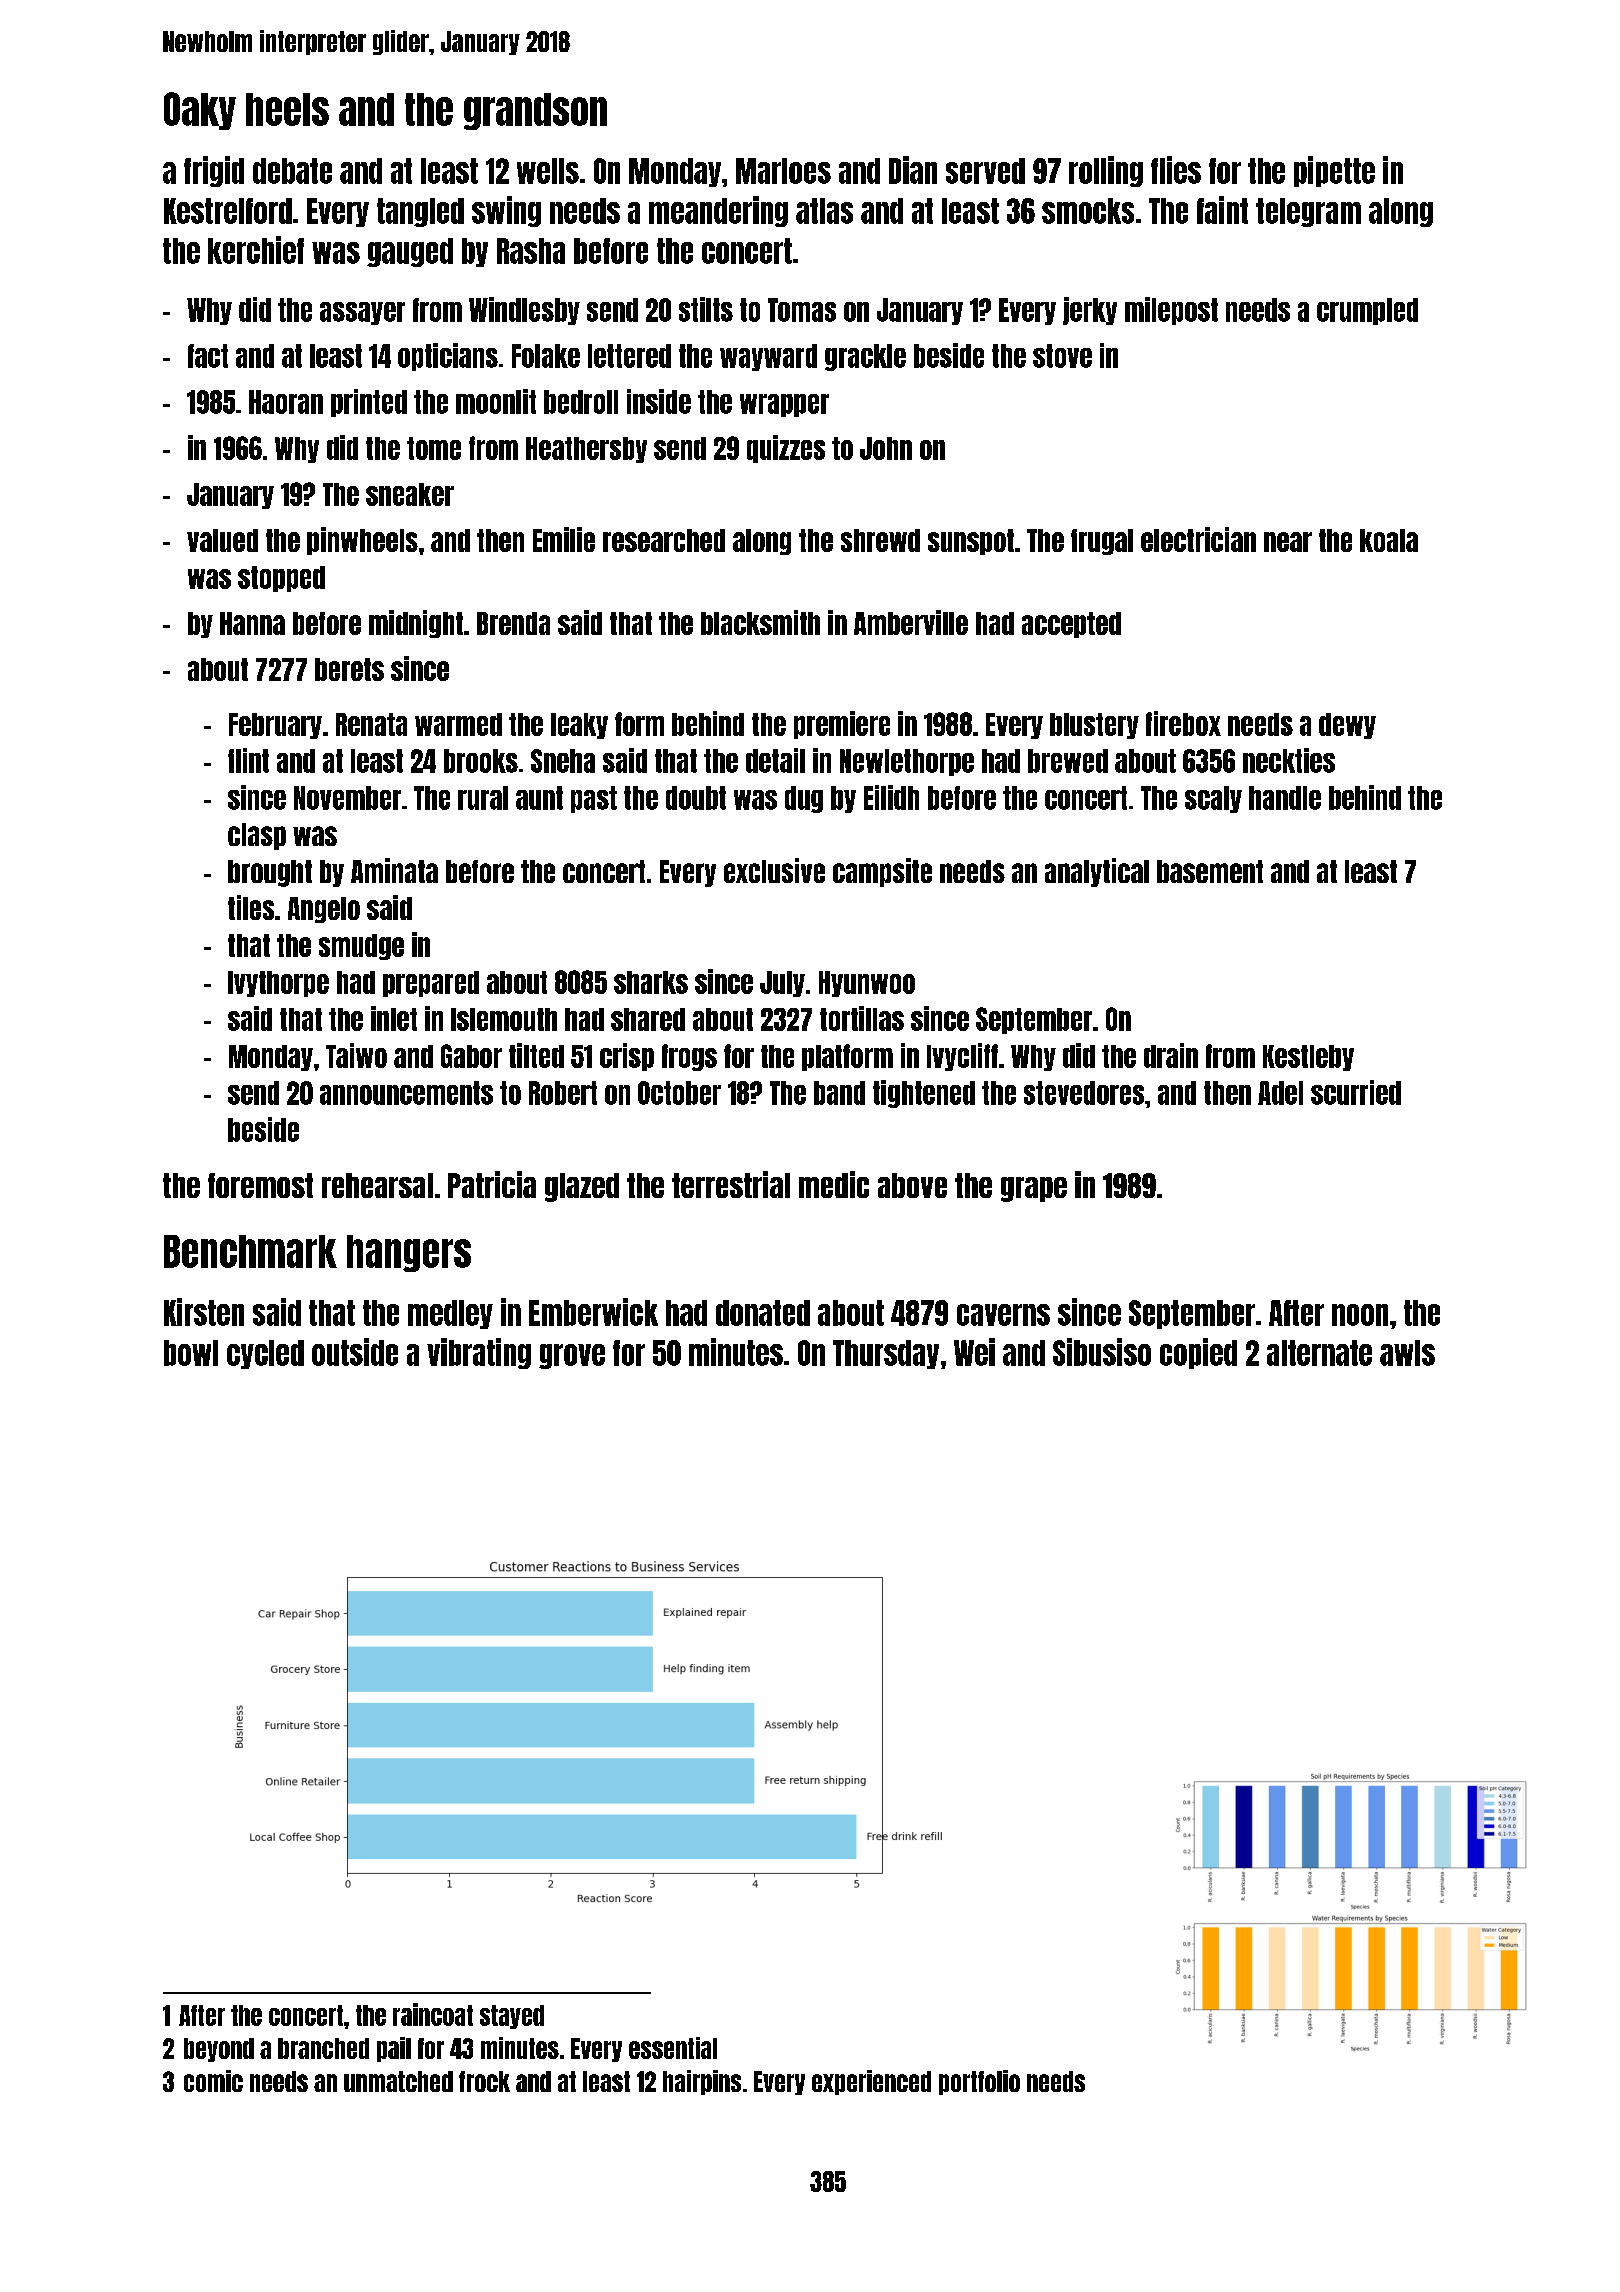 The height and width of the document is (2292, 1620). Describe the element at coordinates (191, 1353) in the document. I see `bowl` at that location.
